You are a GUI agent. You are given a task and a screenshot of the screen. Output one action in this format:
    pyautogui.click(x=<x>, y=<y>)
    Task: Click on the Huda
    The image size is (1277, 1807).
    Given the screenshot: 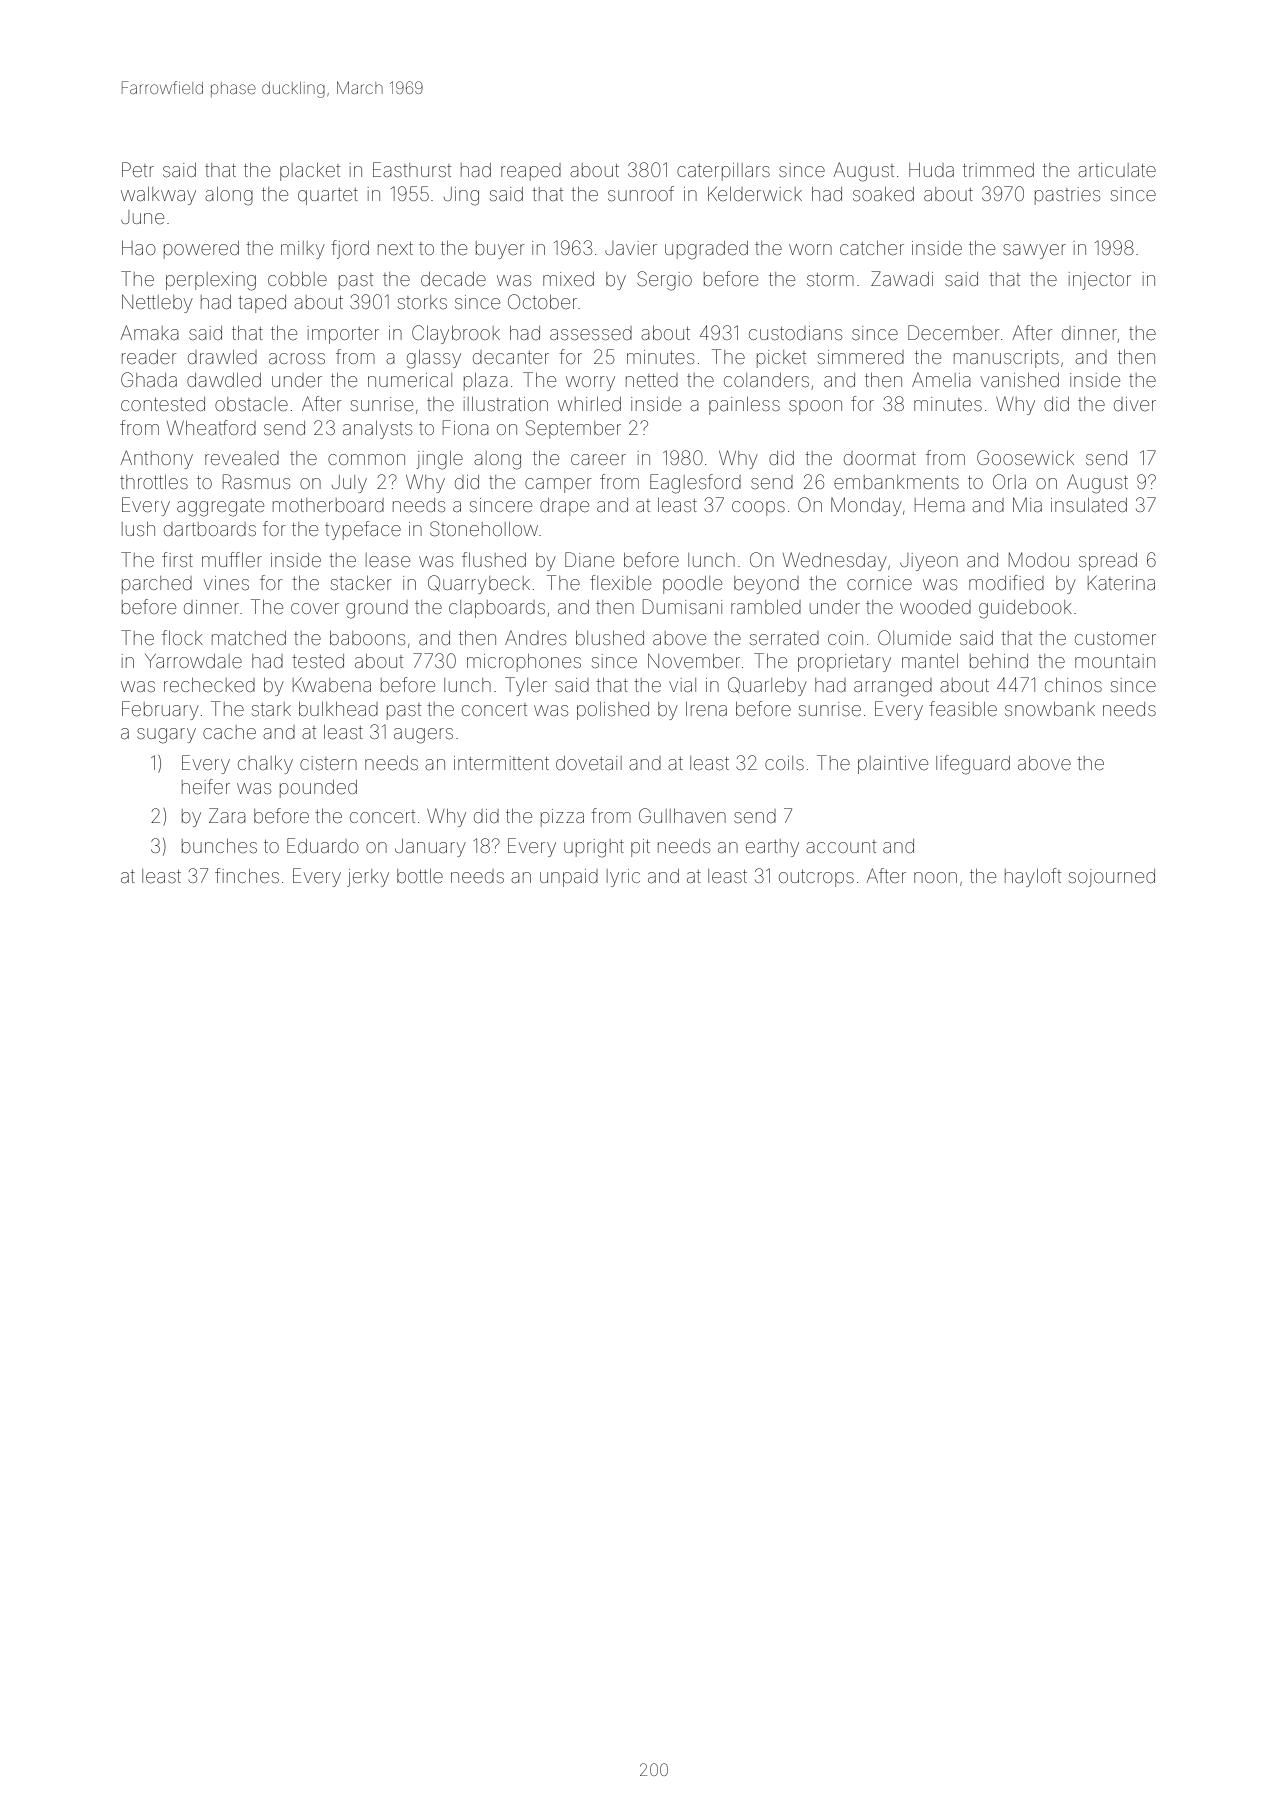 What is the action you would take?
    pyautogui.click(x=931, y=170)
